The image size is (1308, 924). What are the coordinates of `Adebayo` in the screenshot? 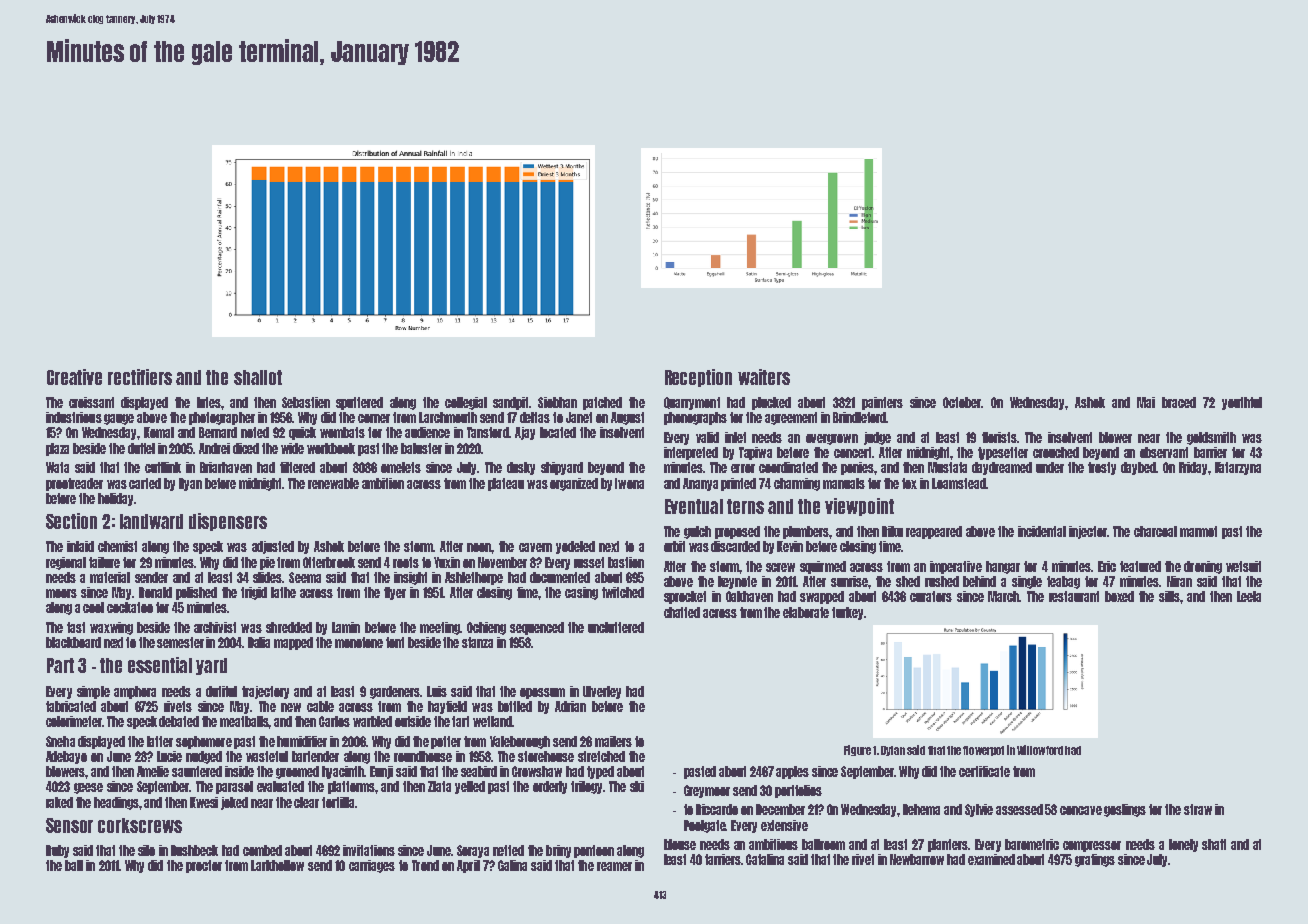 It's located at (66, 757).
